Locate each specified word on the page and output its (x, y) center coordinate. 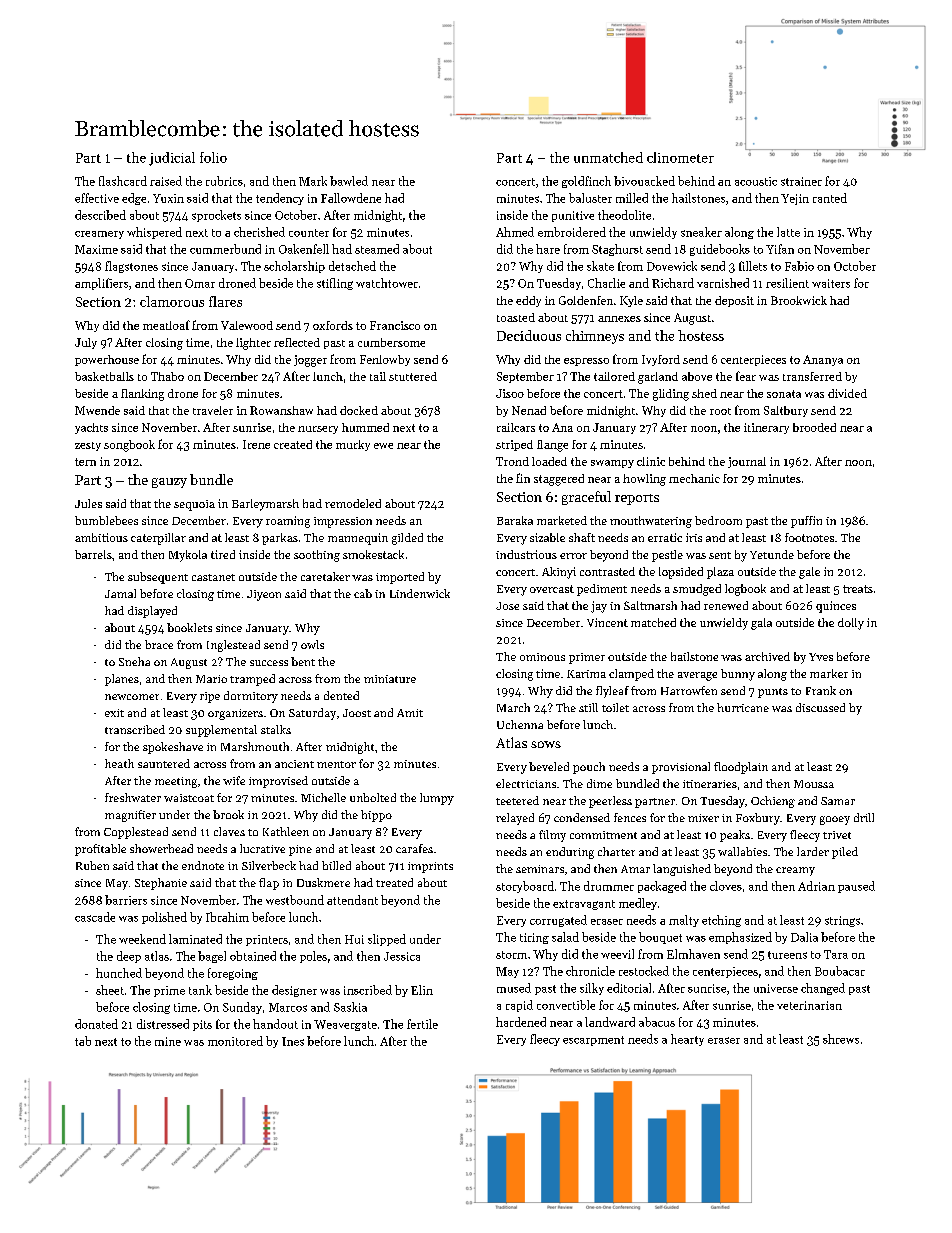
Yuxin (168, 198)
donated (96, 1024)
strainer (801, 181)
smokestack (373, 554)
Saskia (350, 1007)
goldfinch (586, 182)
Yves (821, 657)
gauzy (169, 483)
